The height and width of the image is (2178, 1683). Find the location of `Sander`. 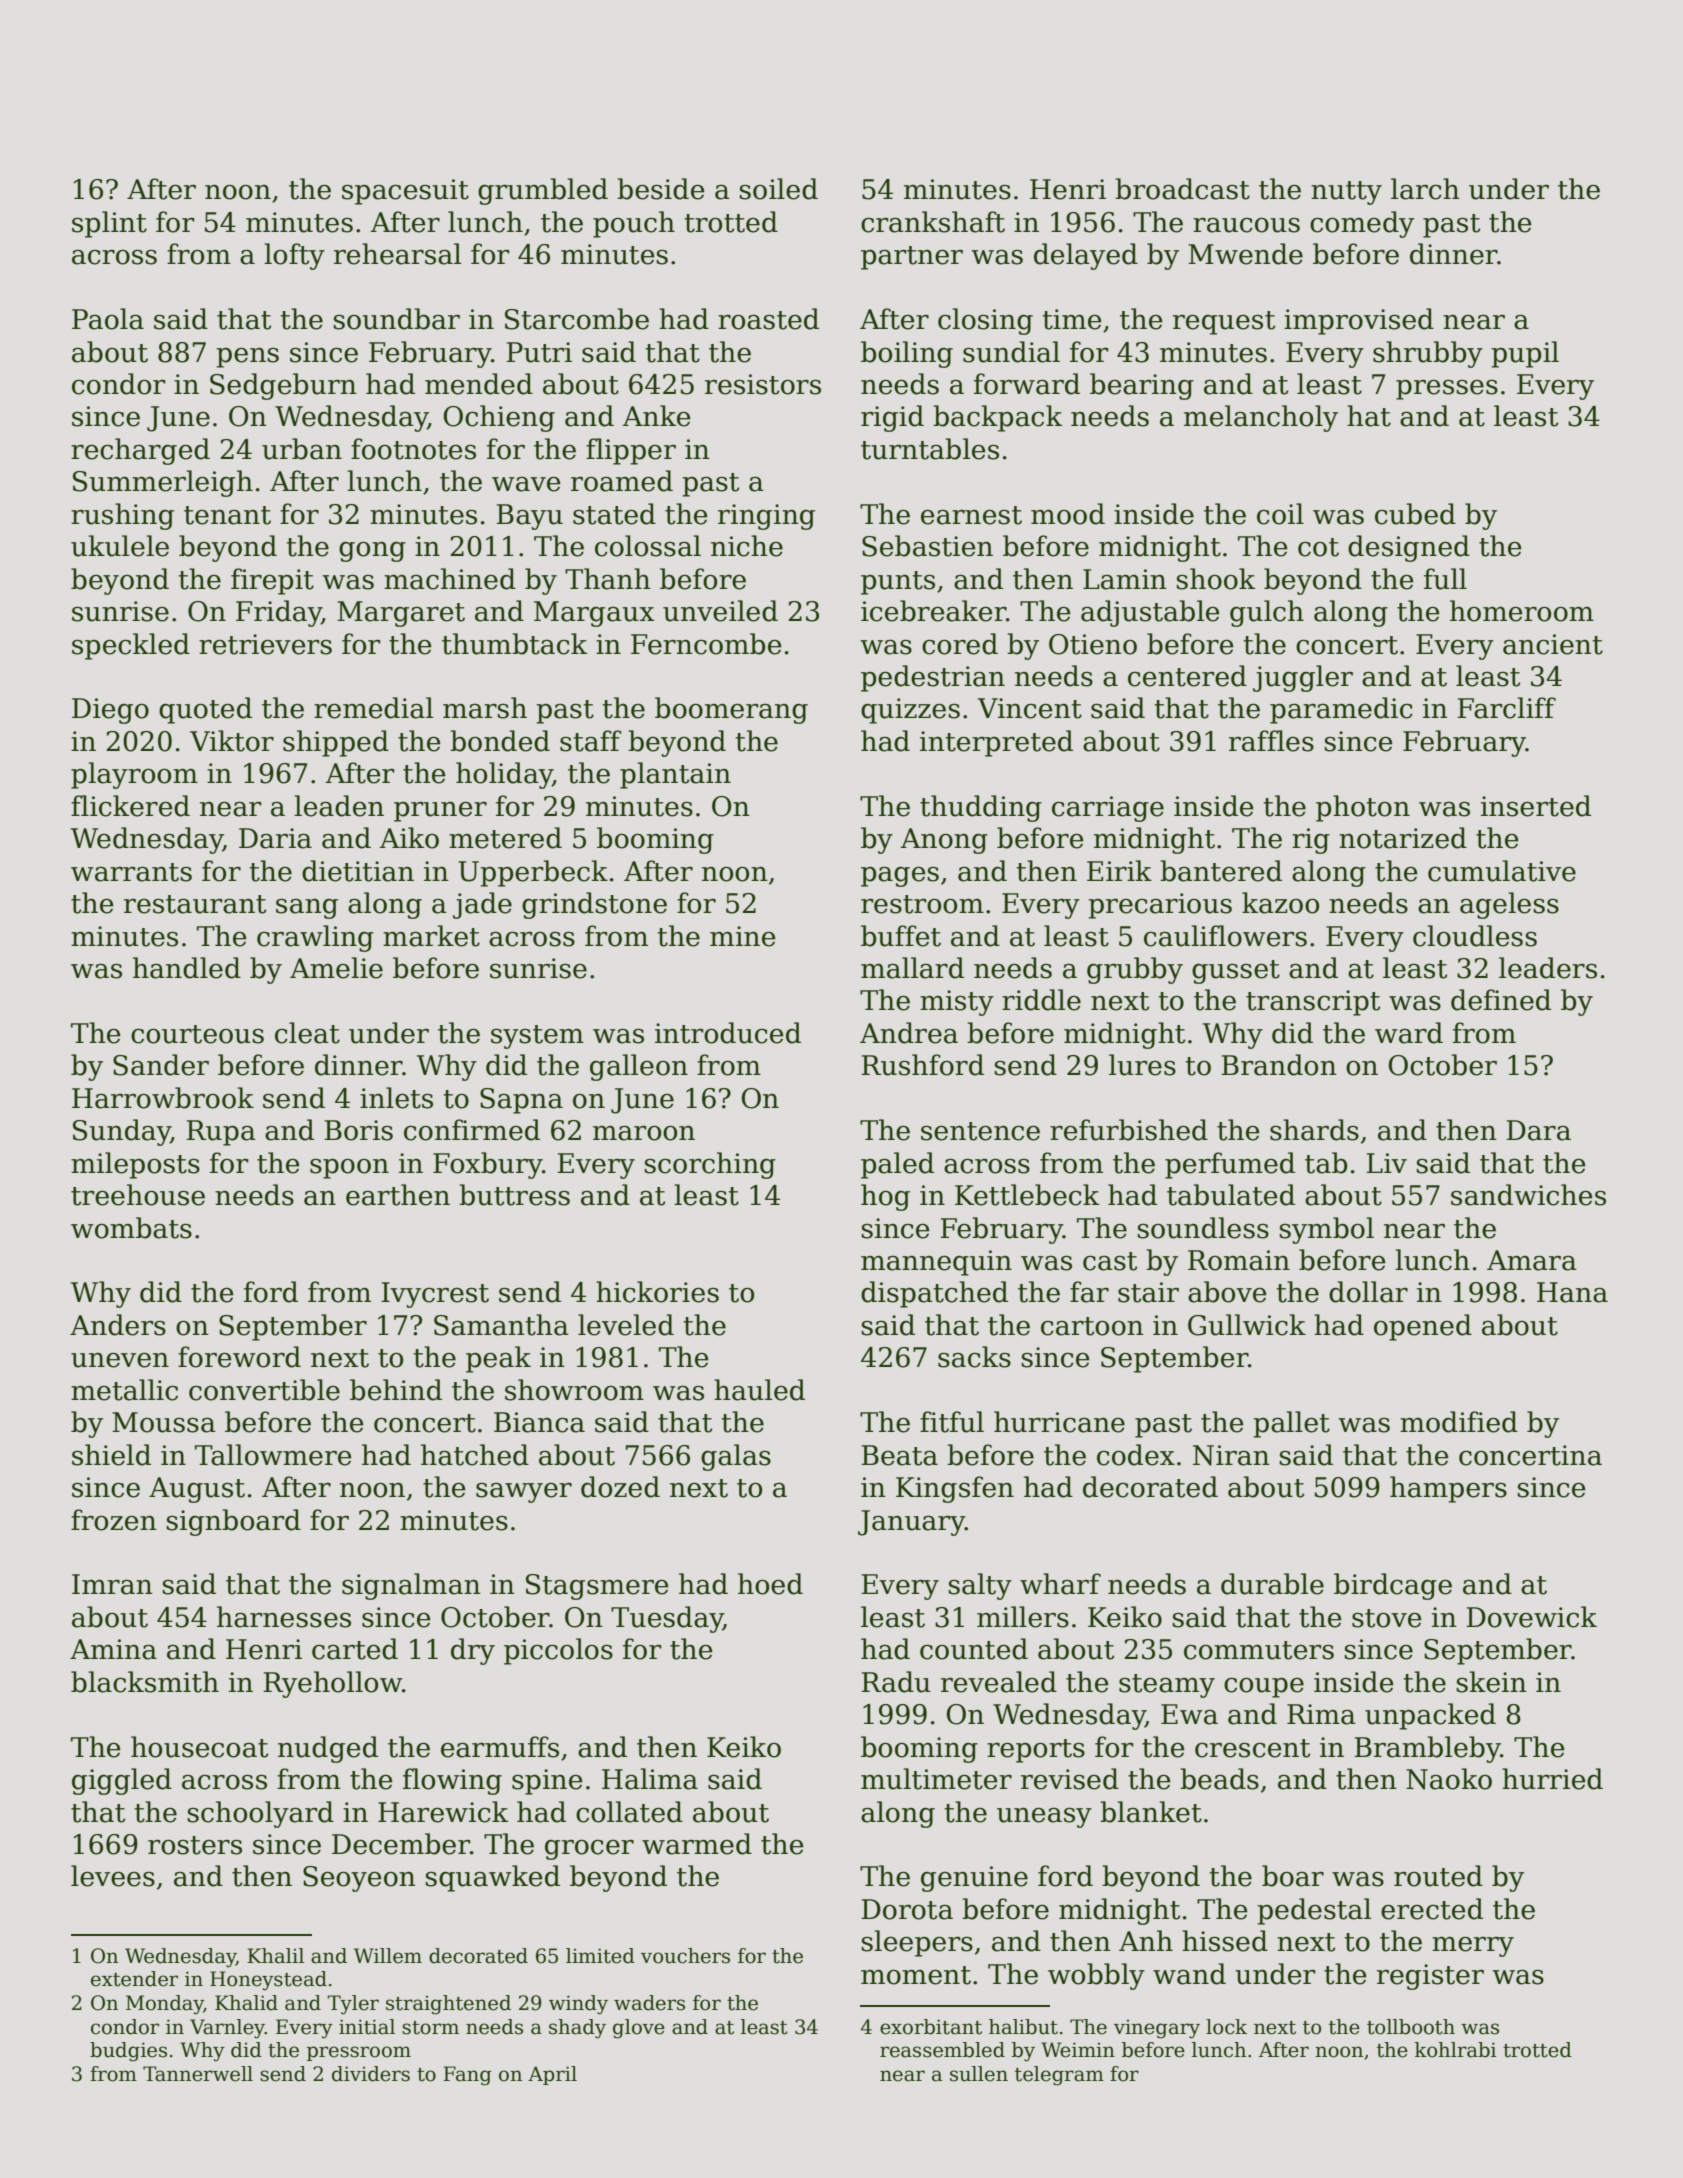

Sander is located at coordinates (161, 1065).
